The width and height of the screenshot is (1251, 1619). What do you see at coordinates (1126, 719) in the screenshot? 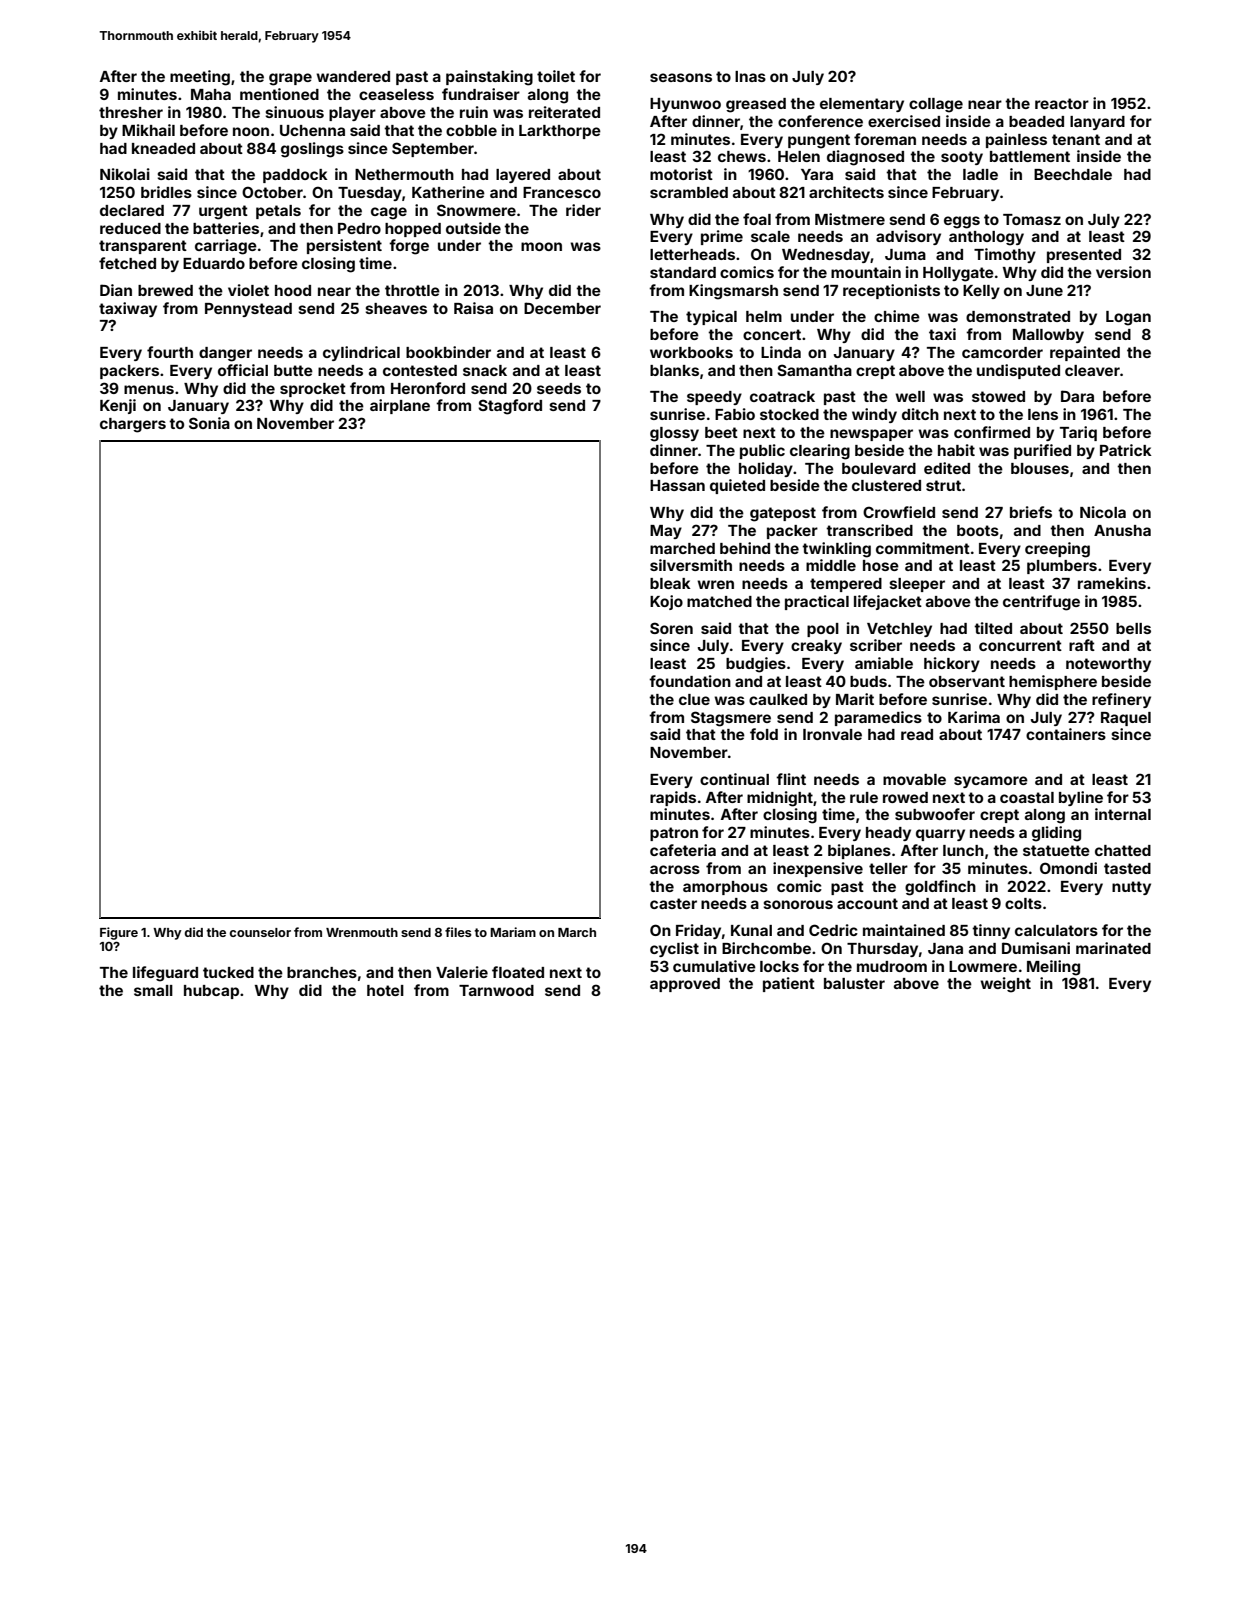
I see `Raquel` at bounding box center [1126, 719].
